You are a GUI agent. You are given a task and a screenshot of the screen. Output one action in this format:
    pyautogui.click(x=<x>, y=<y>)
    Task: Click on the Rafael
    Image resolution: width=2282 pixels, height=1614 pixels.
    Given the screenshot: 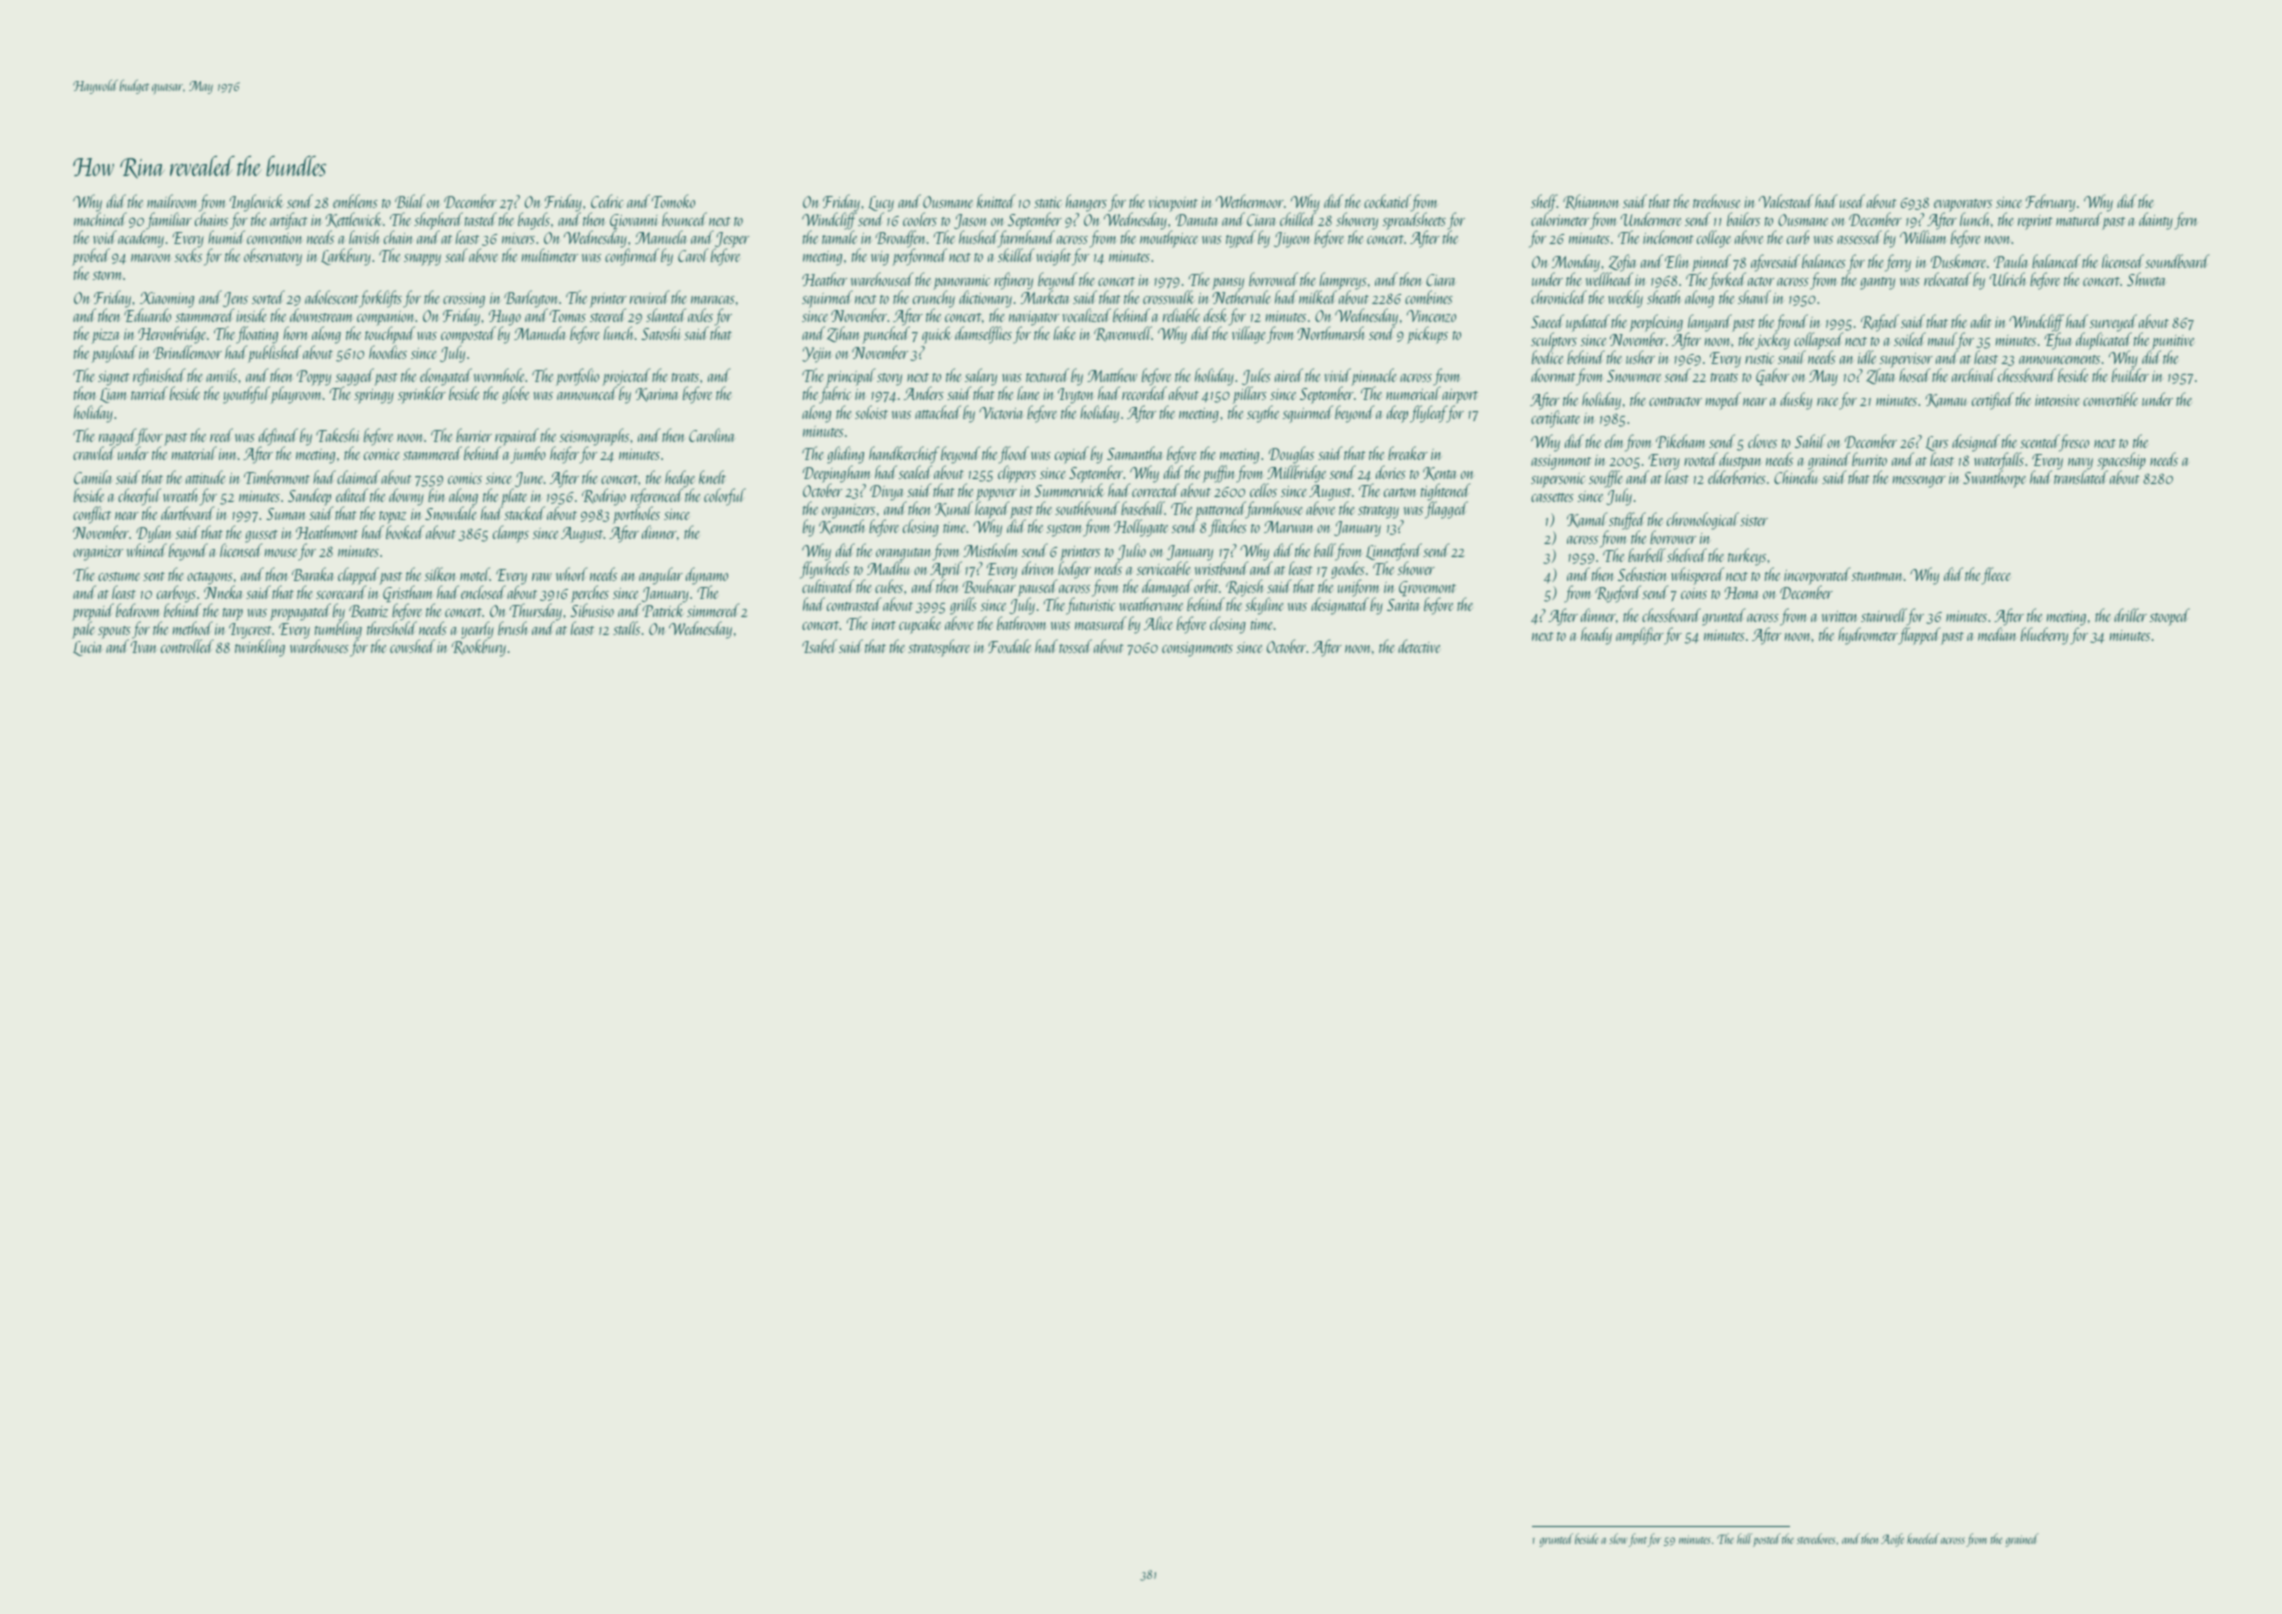 What is the action you would take?
    pyautogui.click(x=1880, y=323)
